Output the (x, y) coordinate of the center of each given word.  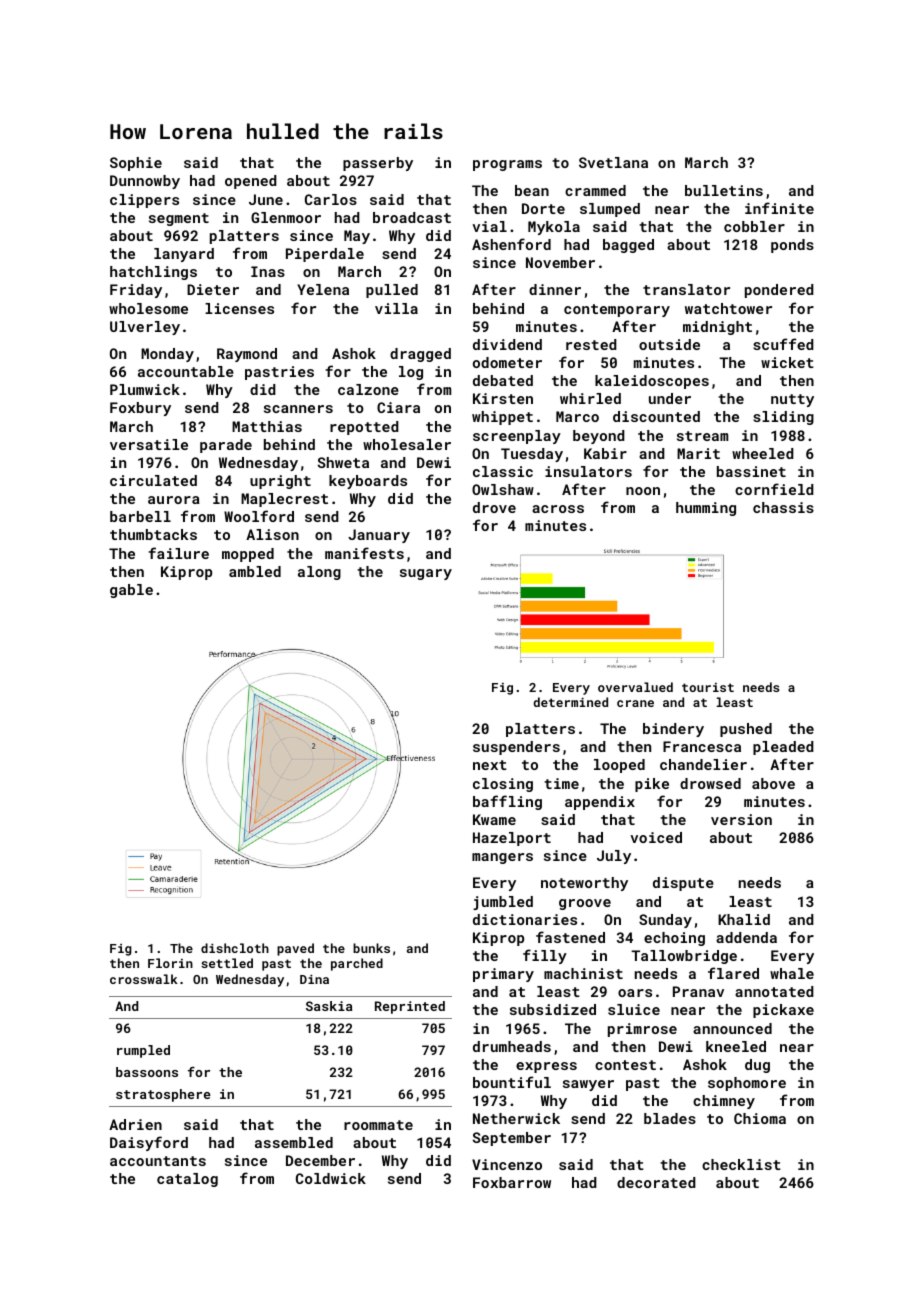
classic (503, 471)
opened (251, 182)
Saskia (329, 1006)
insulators (588, 471)
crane (635, 703)
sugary (426, 574)
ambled (255, 571)
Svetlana (613, 162)
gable (131, 591)
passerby (378, 164)
